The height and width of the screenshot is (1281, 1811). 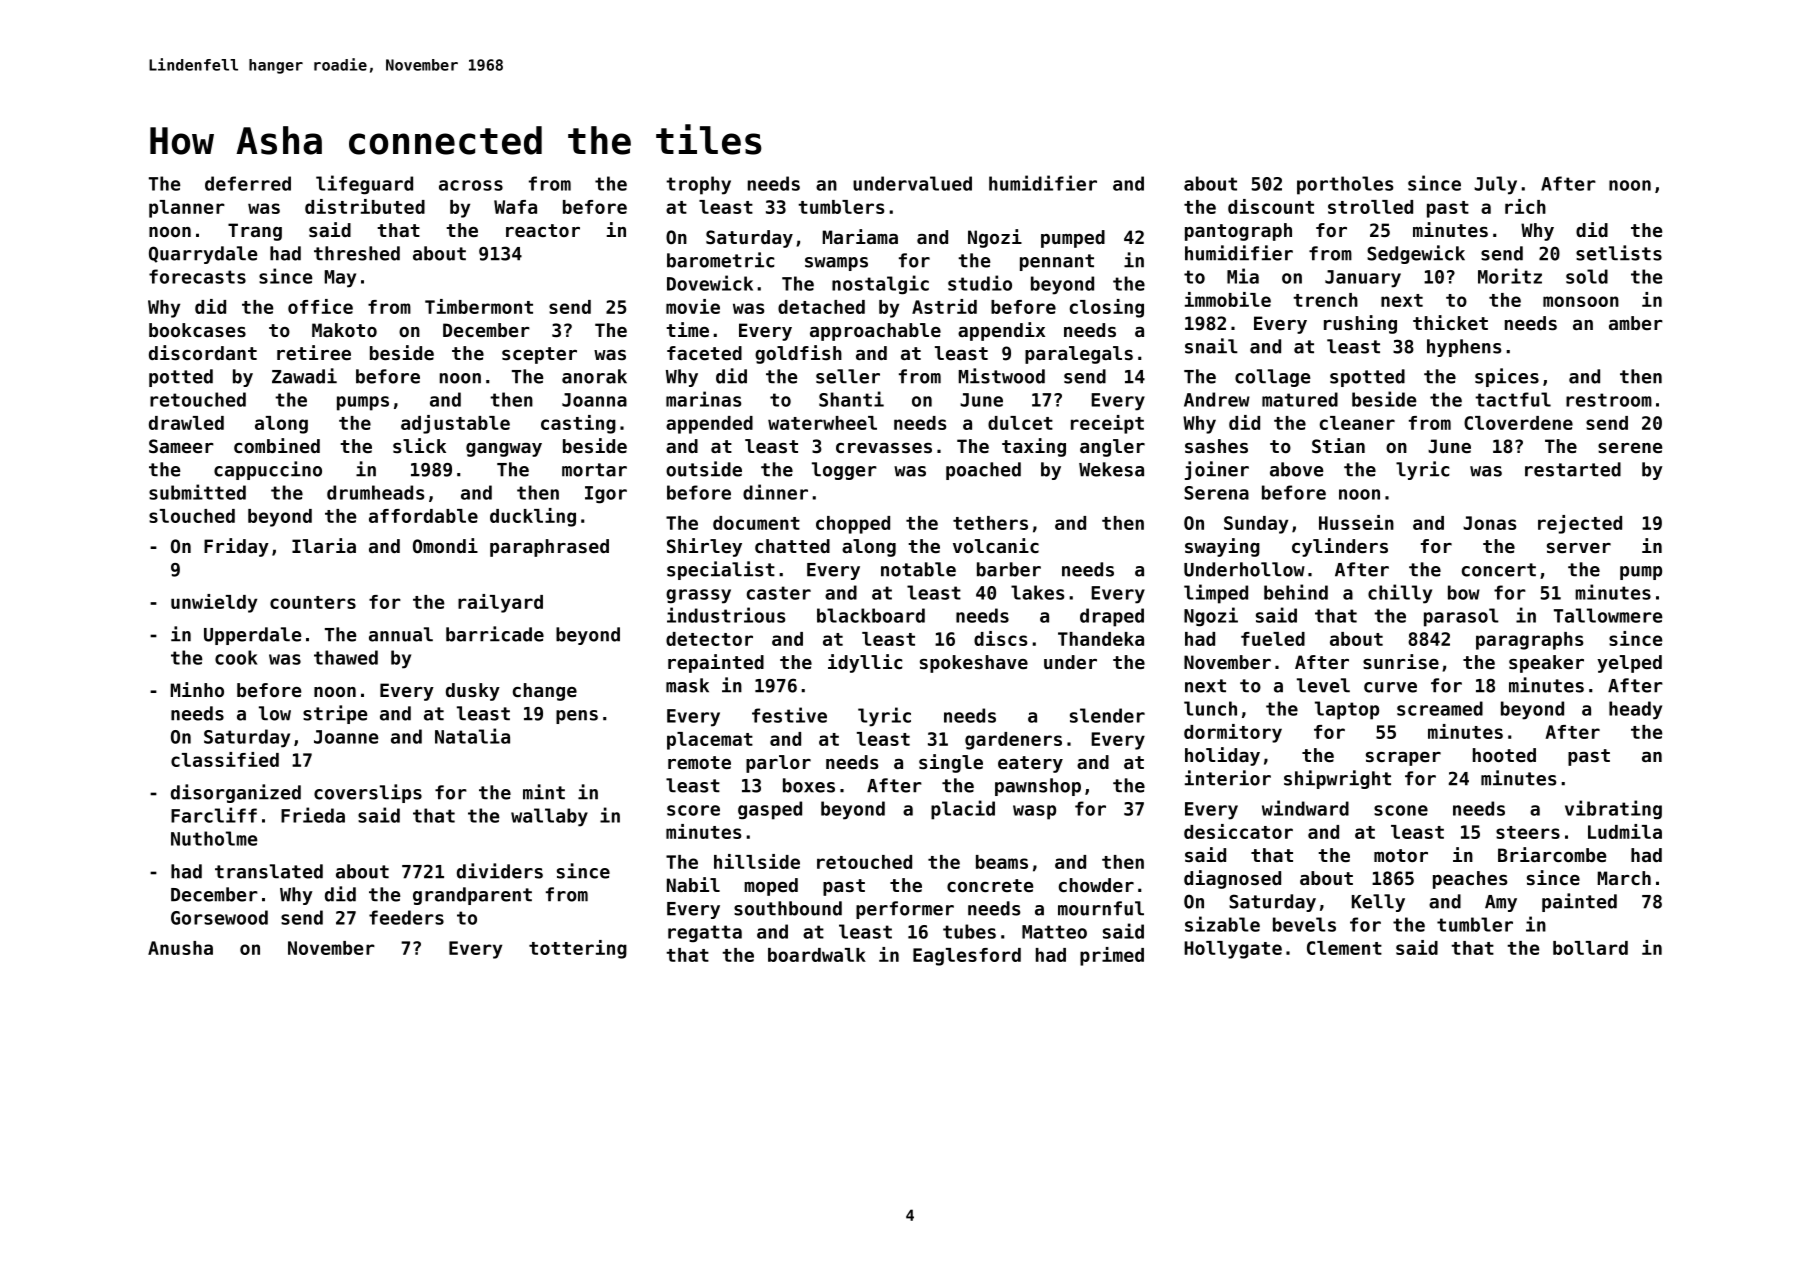 What do you see at coordinates (1238, 232) in the screenshot?
I see `pantograph` at bounding box center [1238, 232].
